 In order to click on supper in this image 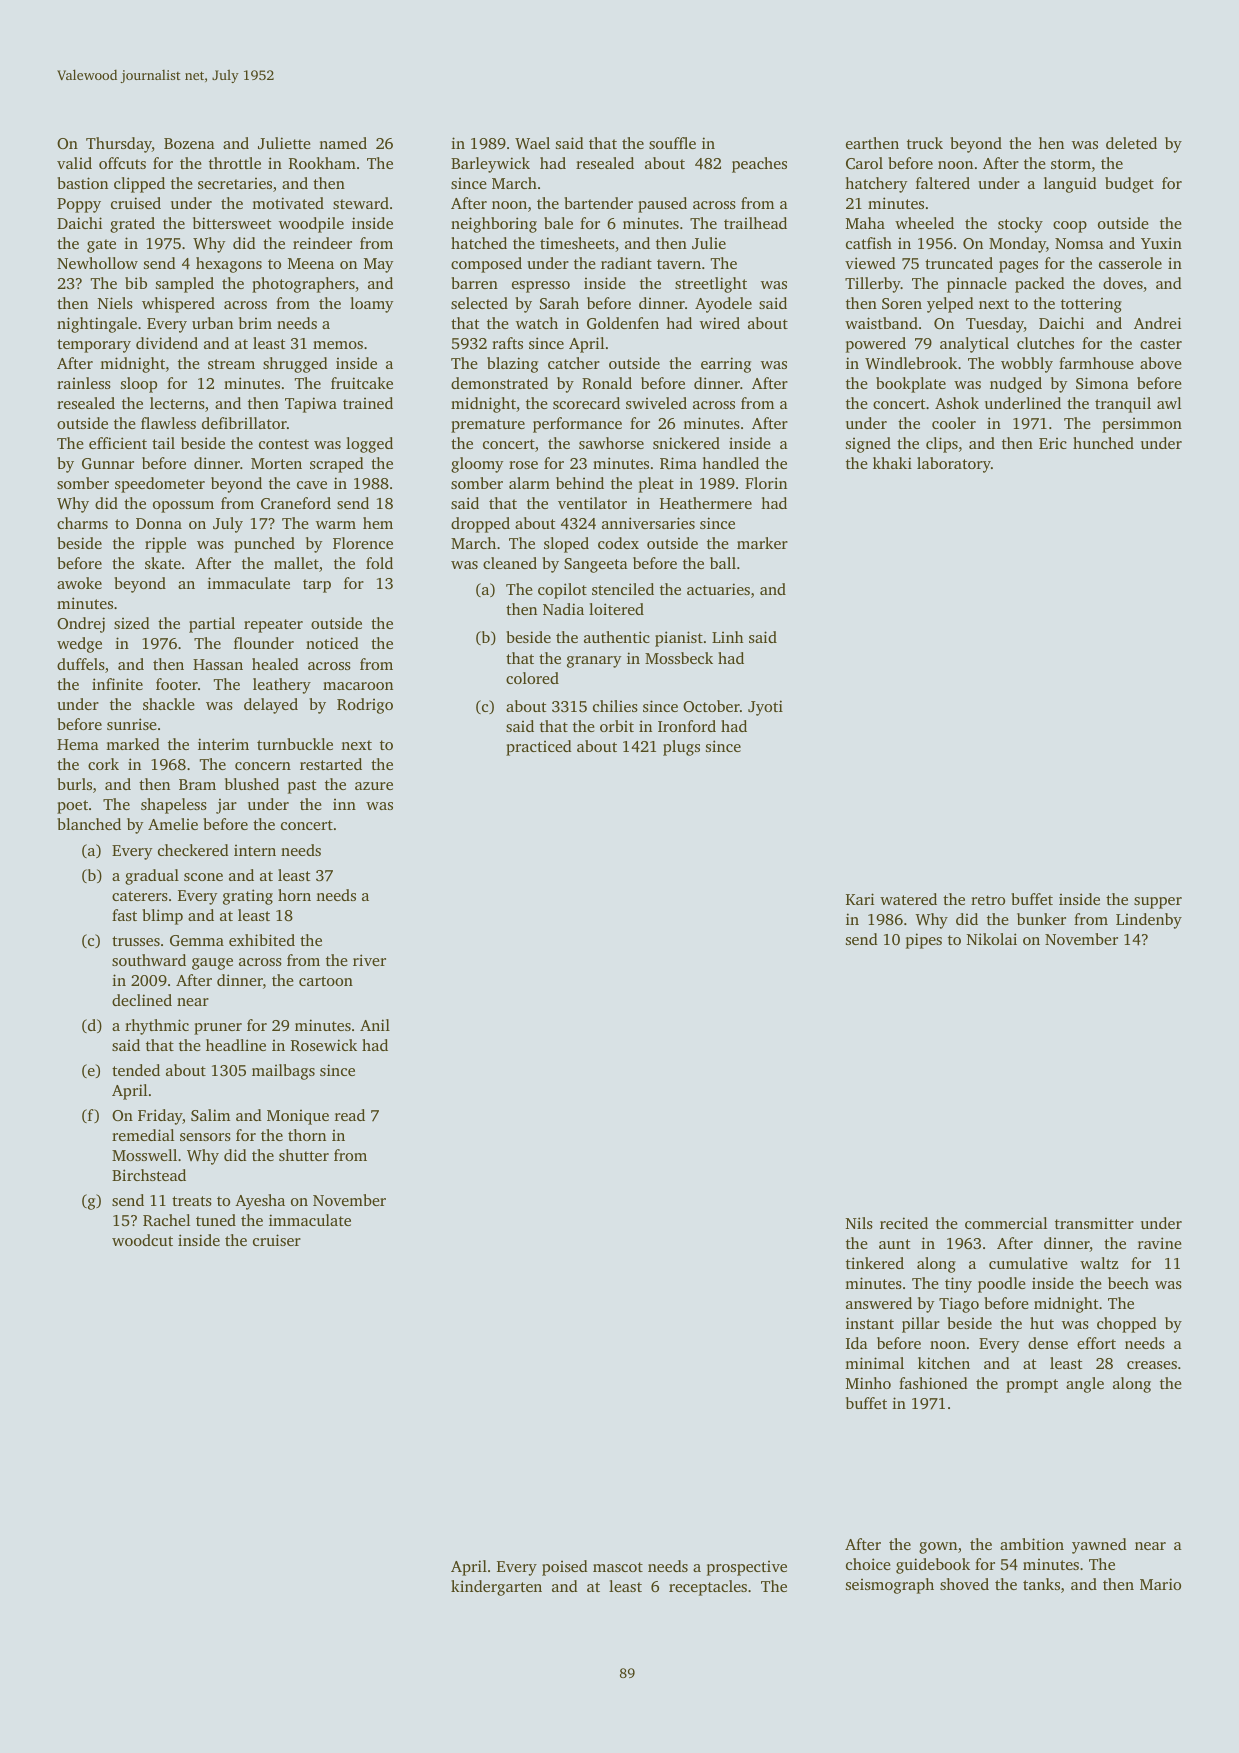, I will do `click(1158, 903)`.
